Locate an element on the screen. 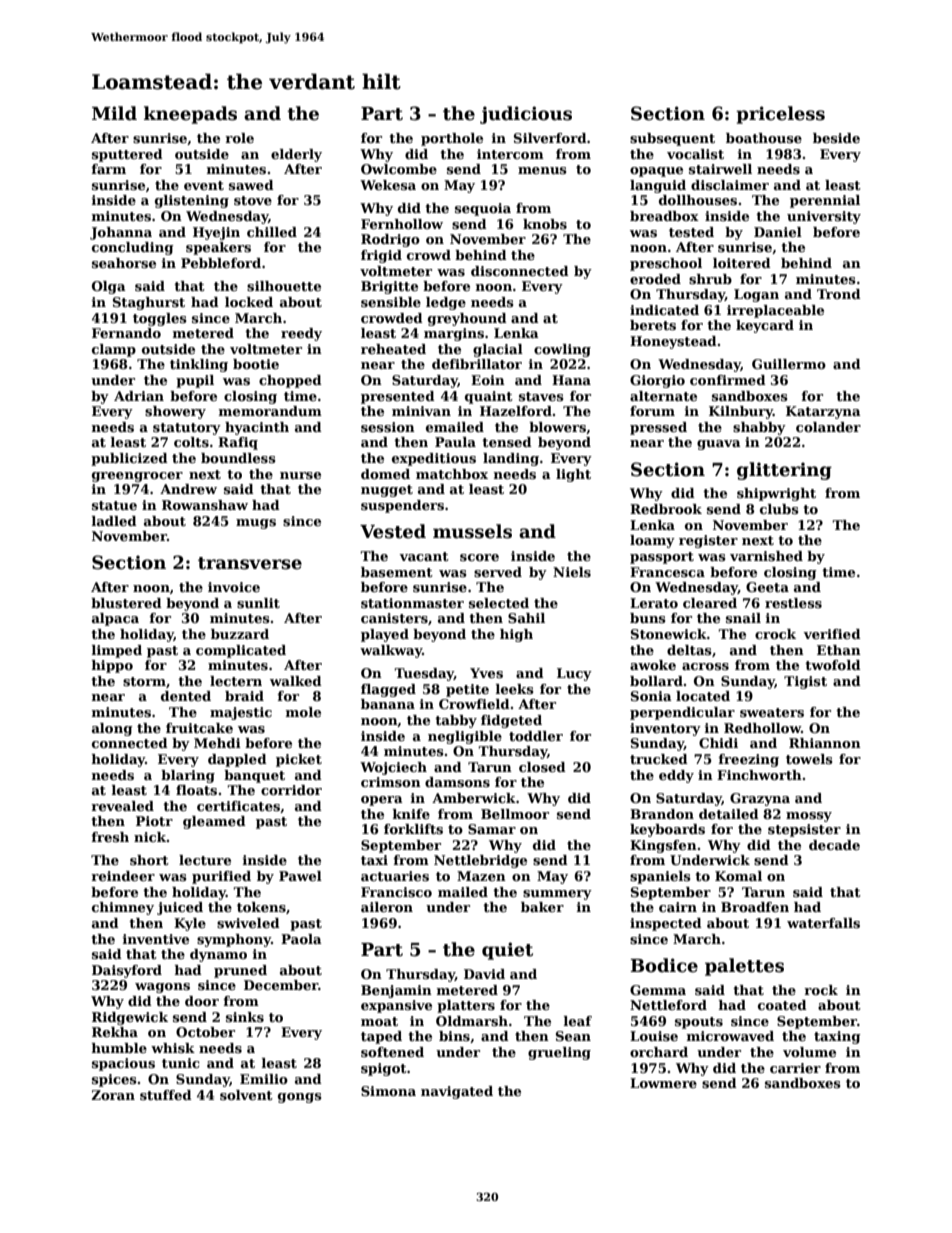 Image resolution: width=952 pixels, height=1233 pixels. blustered is located at coordinates (126, 603).
